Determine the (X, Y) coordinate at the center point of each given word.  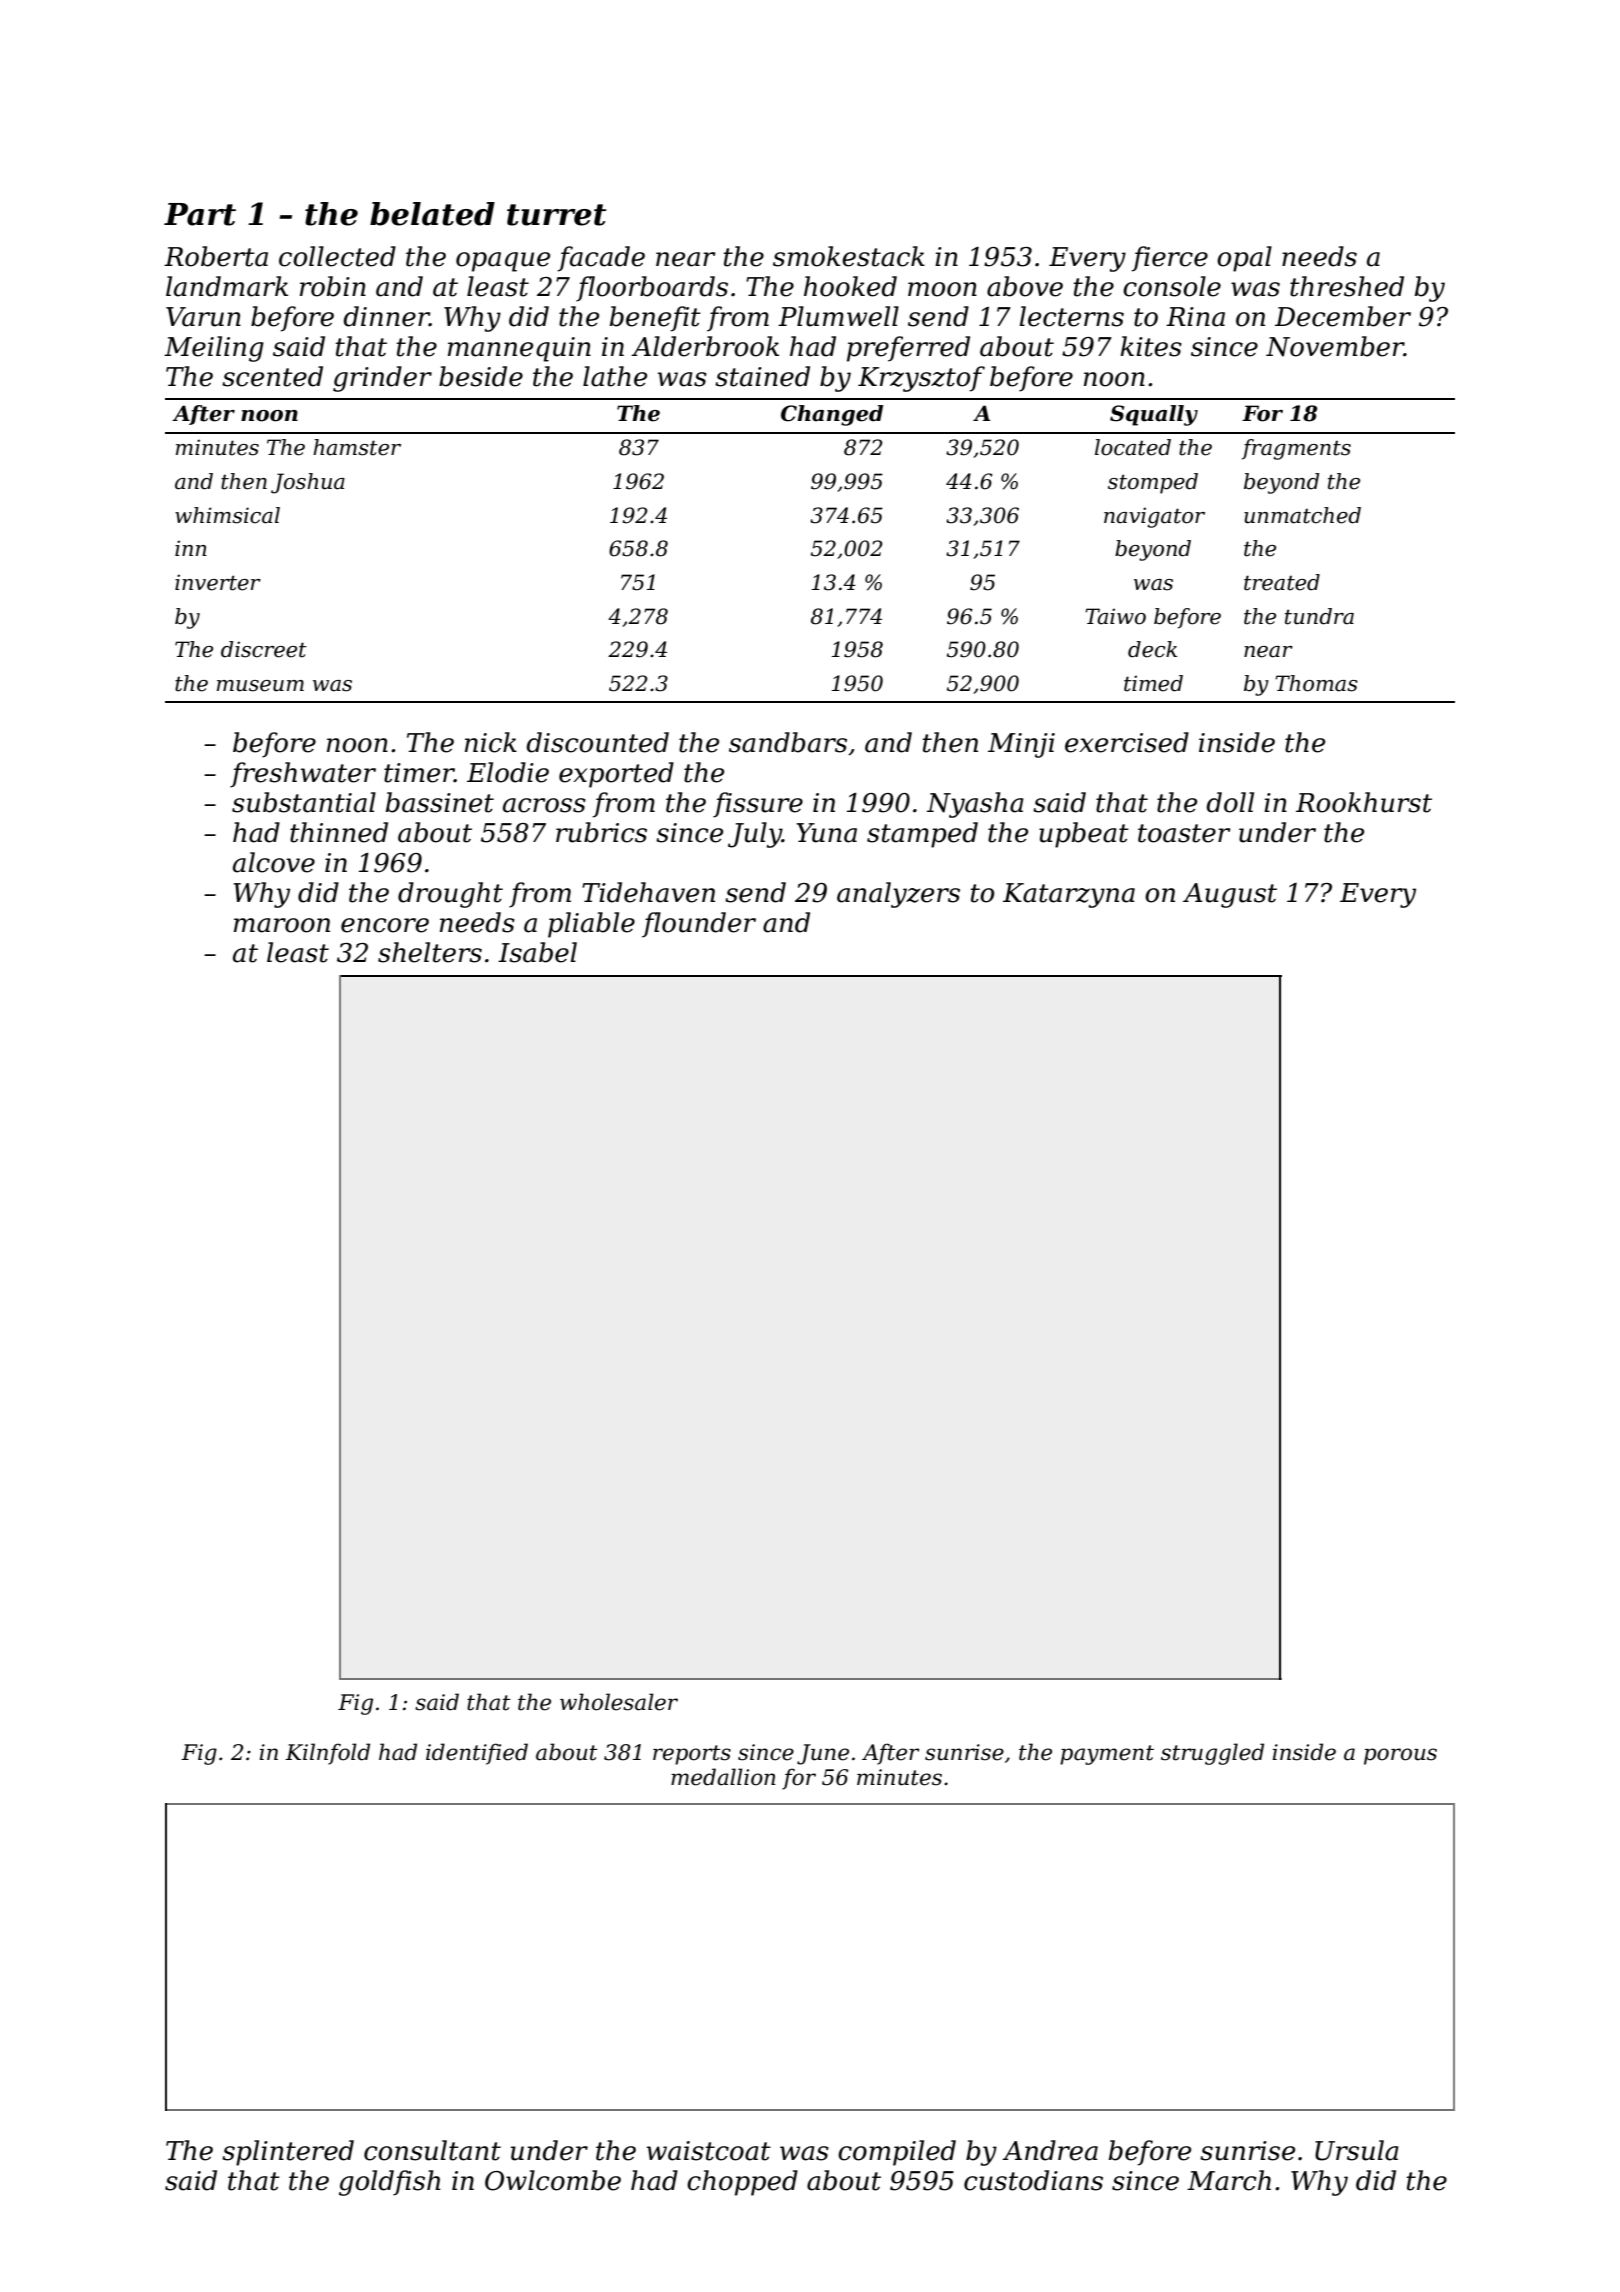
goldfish (389, 2183)
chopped (742, 2183)
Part (200, 214)
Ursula (1357, 2150)
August (1230, 895)
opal (1244, 259)
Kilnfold (327, 1754)
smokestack (849, 256)
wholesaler (619, 1702)
